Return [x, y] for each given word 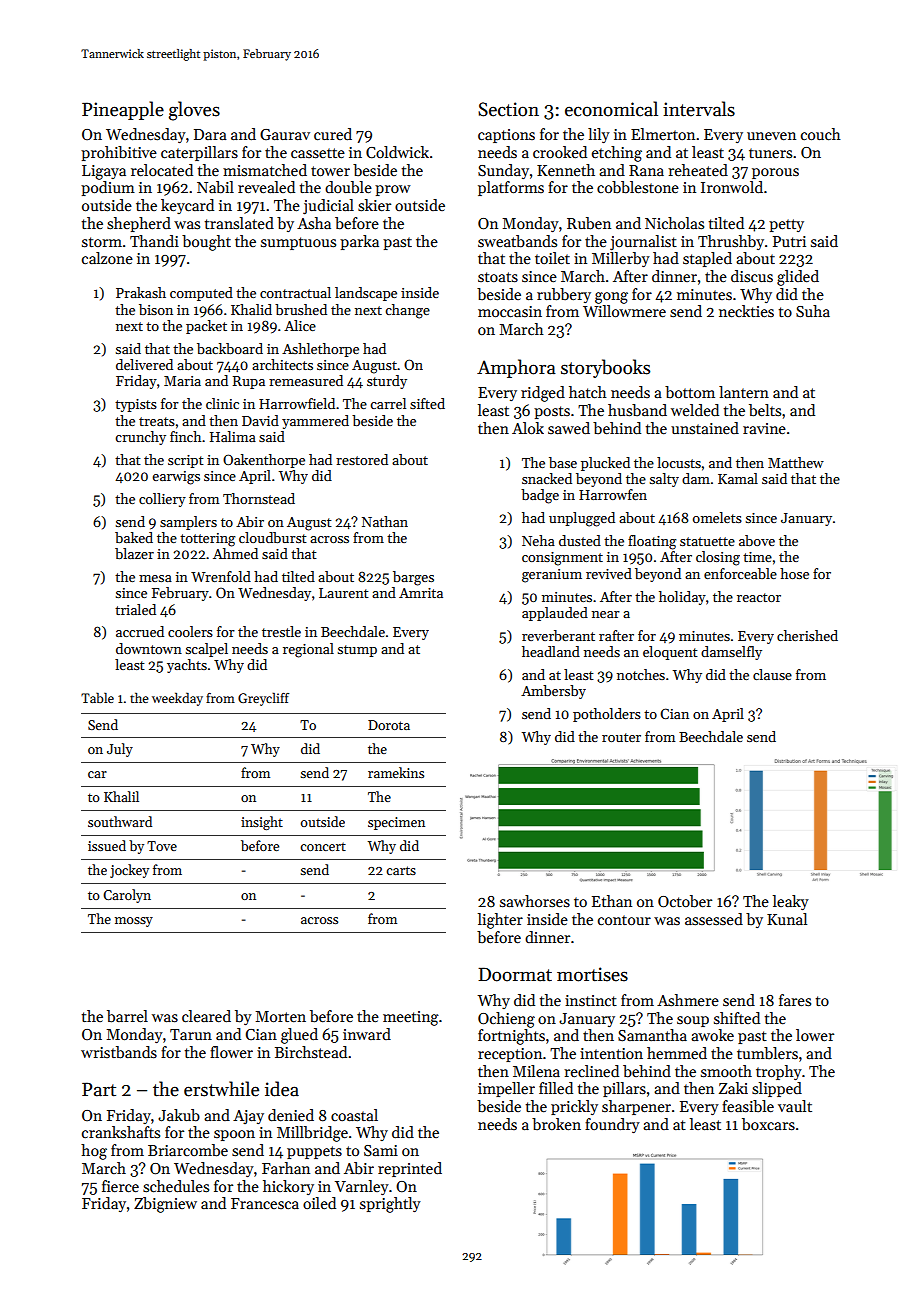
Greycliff [263, 699]
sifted [427, 403]
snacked [547, 478]
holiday [682, 598]
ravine [764, 428]
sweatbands [517, 241]
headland [551, 651]
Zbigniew [165, 1205]
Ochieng [506, 1020]
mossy [134, 922]
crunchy [140, 438]
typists [136, 405]
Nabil [215, 187]
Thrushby [731, 242]
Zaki [733, 1088]
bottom [690, 392]
